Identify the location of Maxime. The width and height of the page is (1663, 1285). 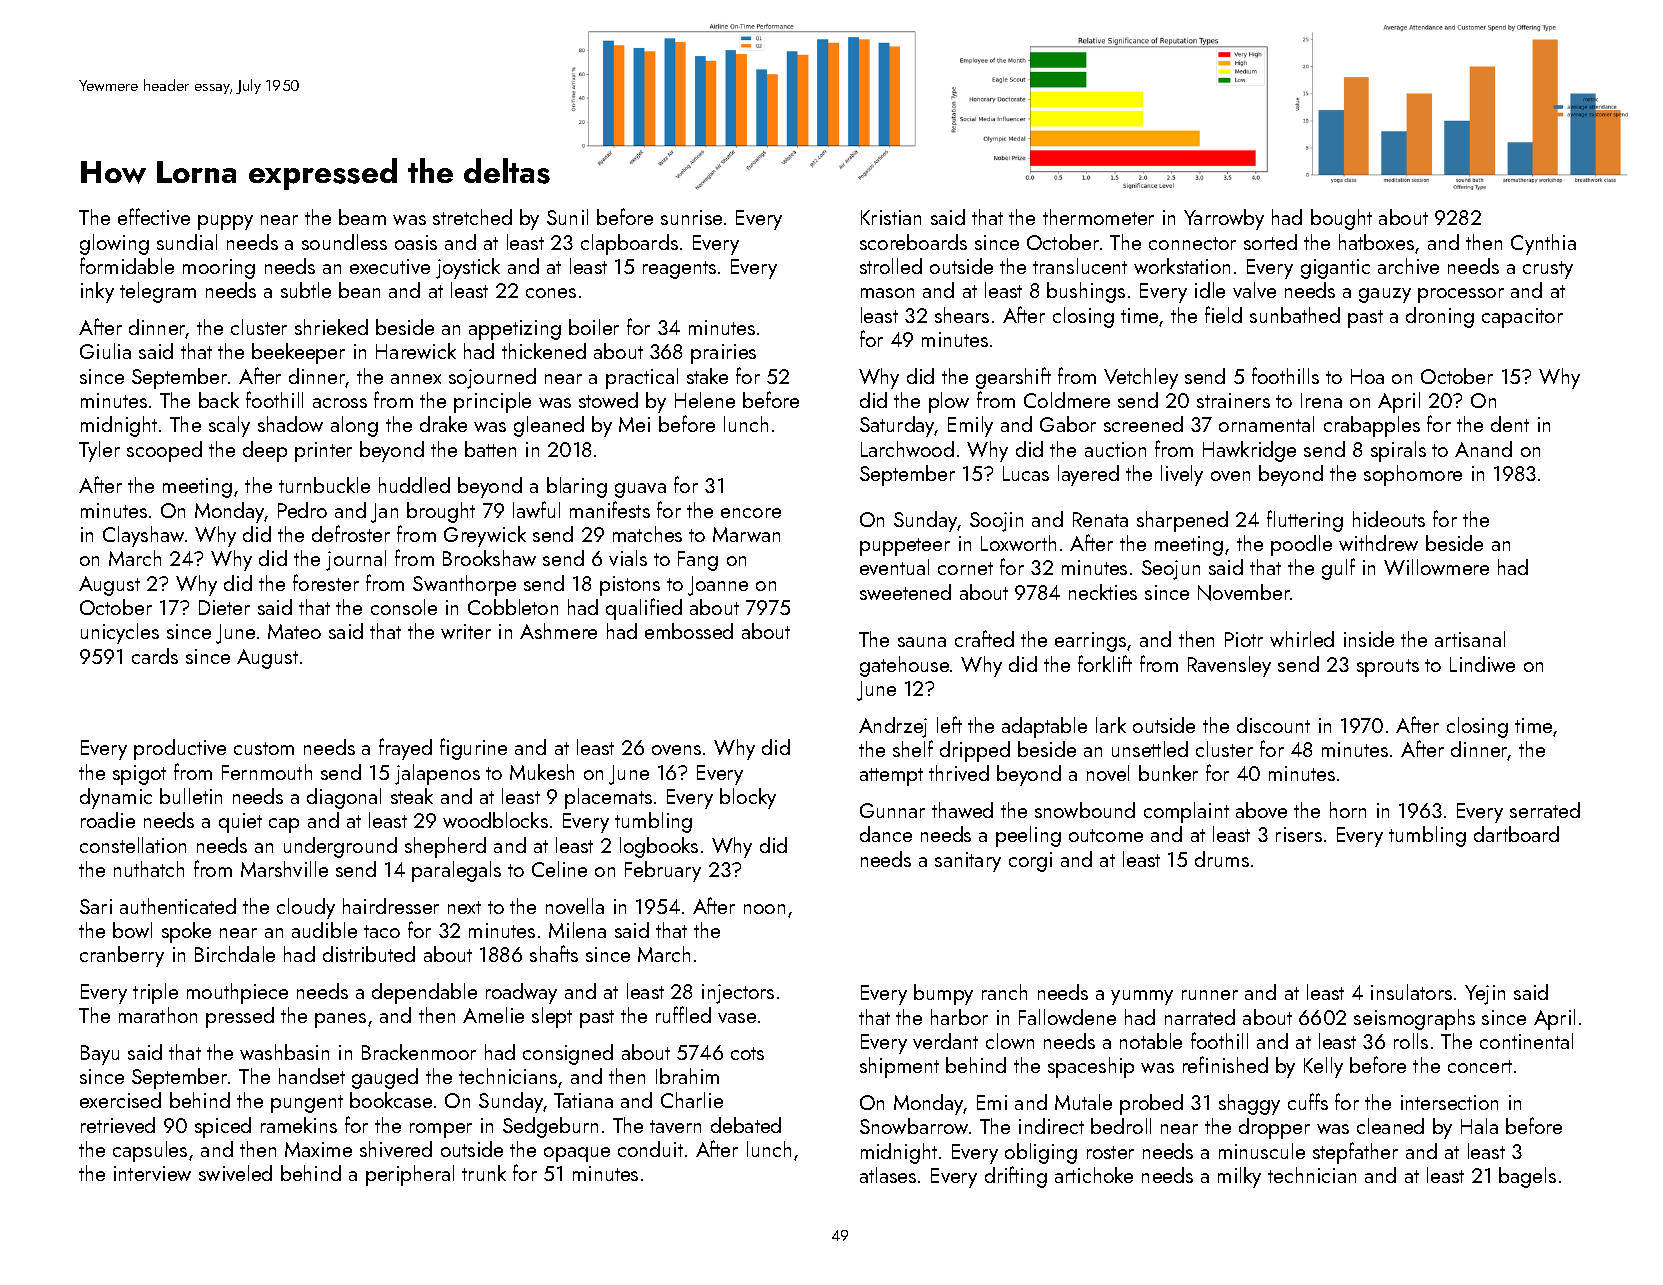
(318, 1149).
